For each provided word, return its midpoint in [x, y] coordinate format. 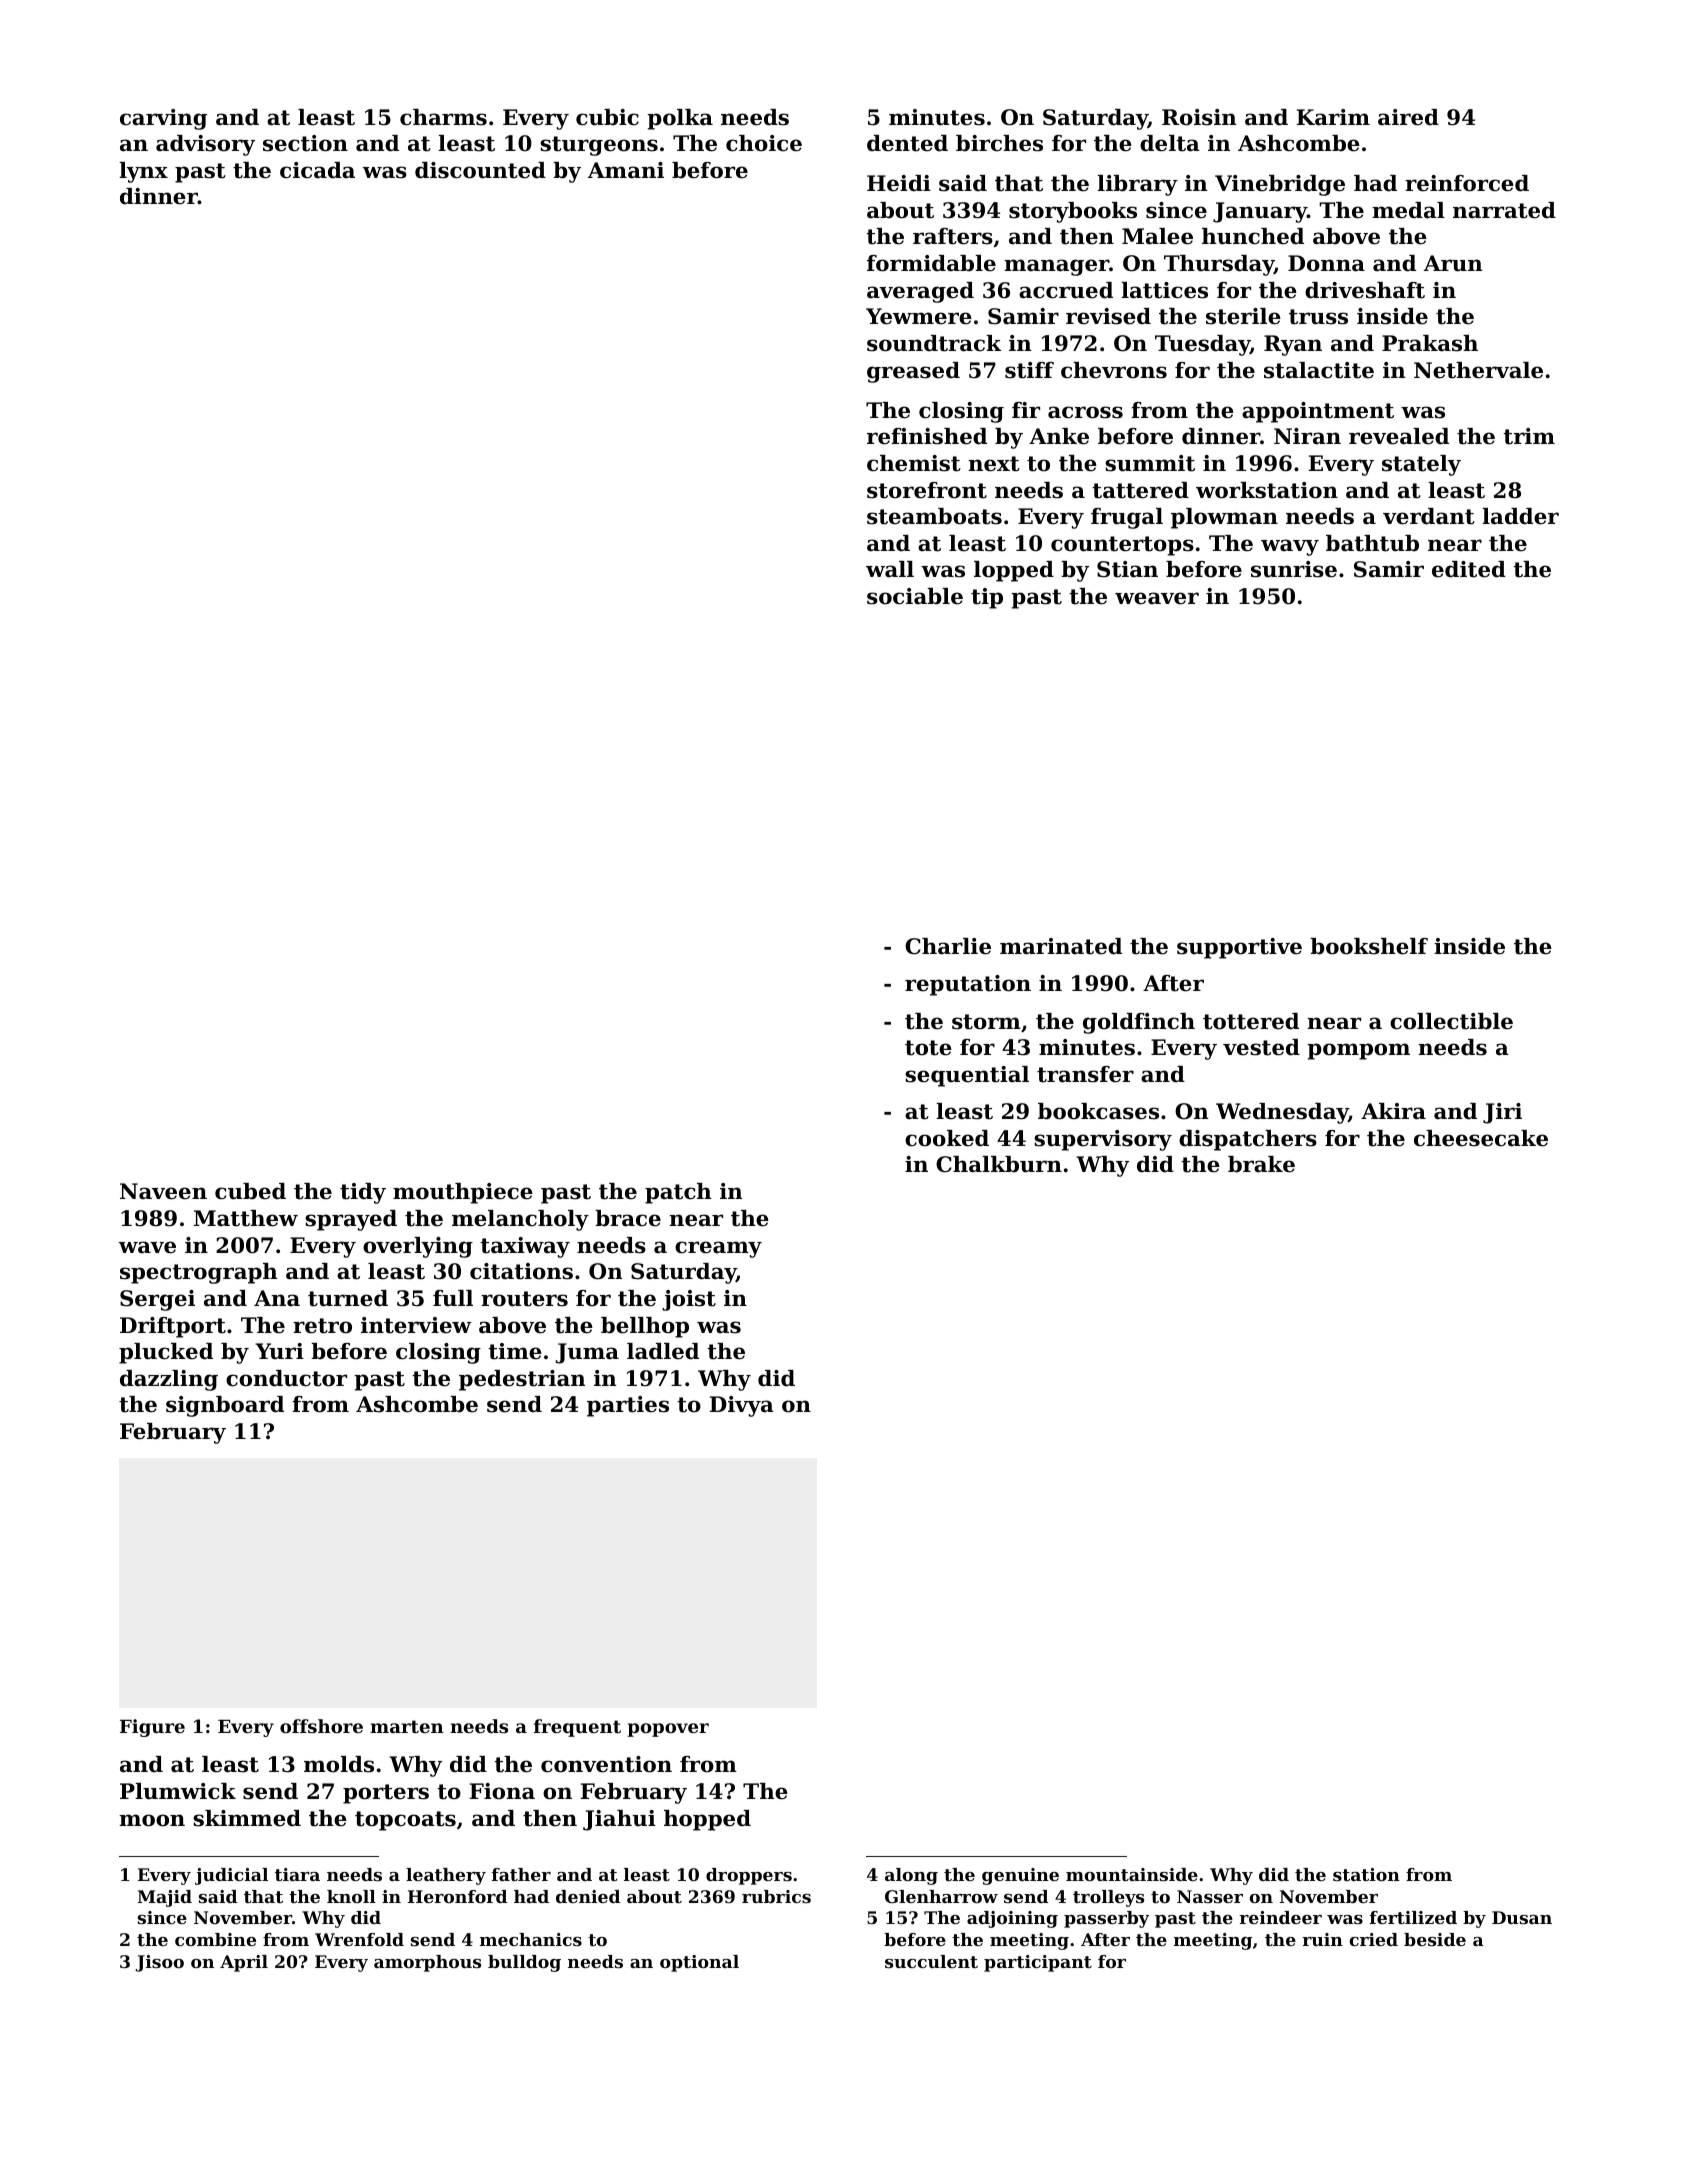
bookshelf [1369, 946]
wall [890, 569]
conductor [286, 1378]
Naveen [163, 1191]
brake [1261, 1164]
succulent [931, 1961]
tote [928, 1048]
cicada [317, 170]
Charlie [948, 946]
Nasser [1210, 1896]
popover [668, 1730]
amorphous [427, 1963]
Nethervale [1478, 370]
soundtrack [934, 343]
